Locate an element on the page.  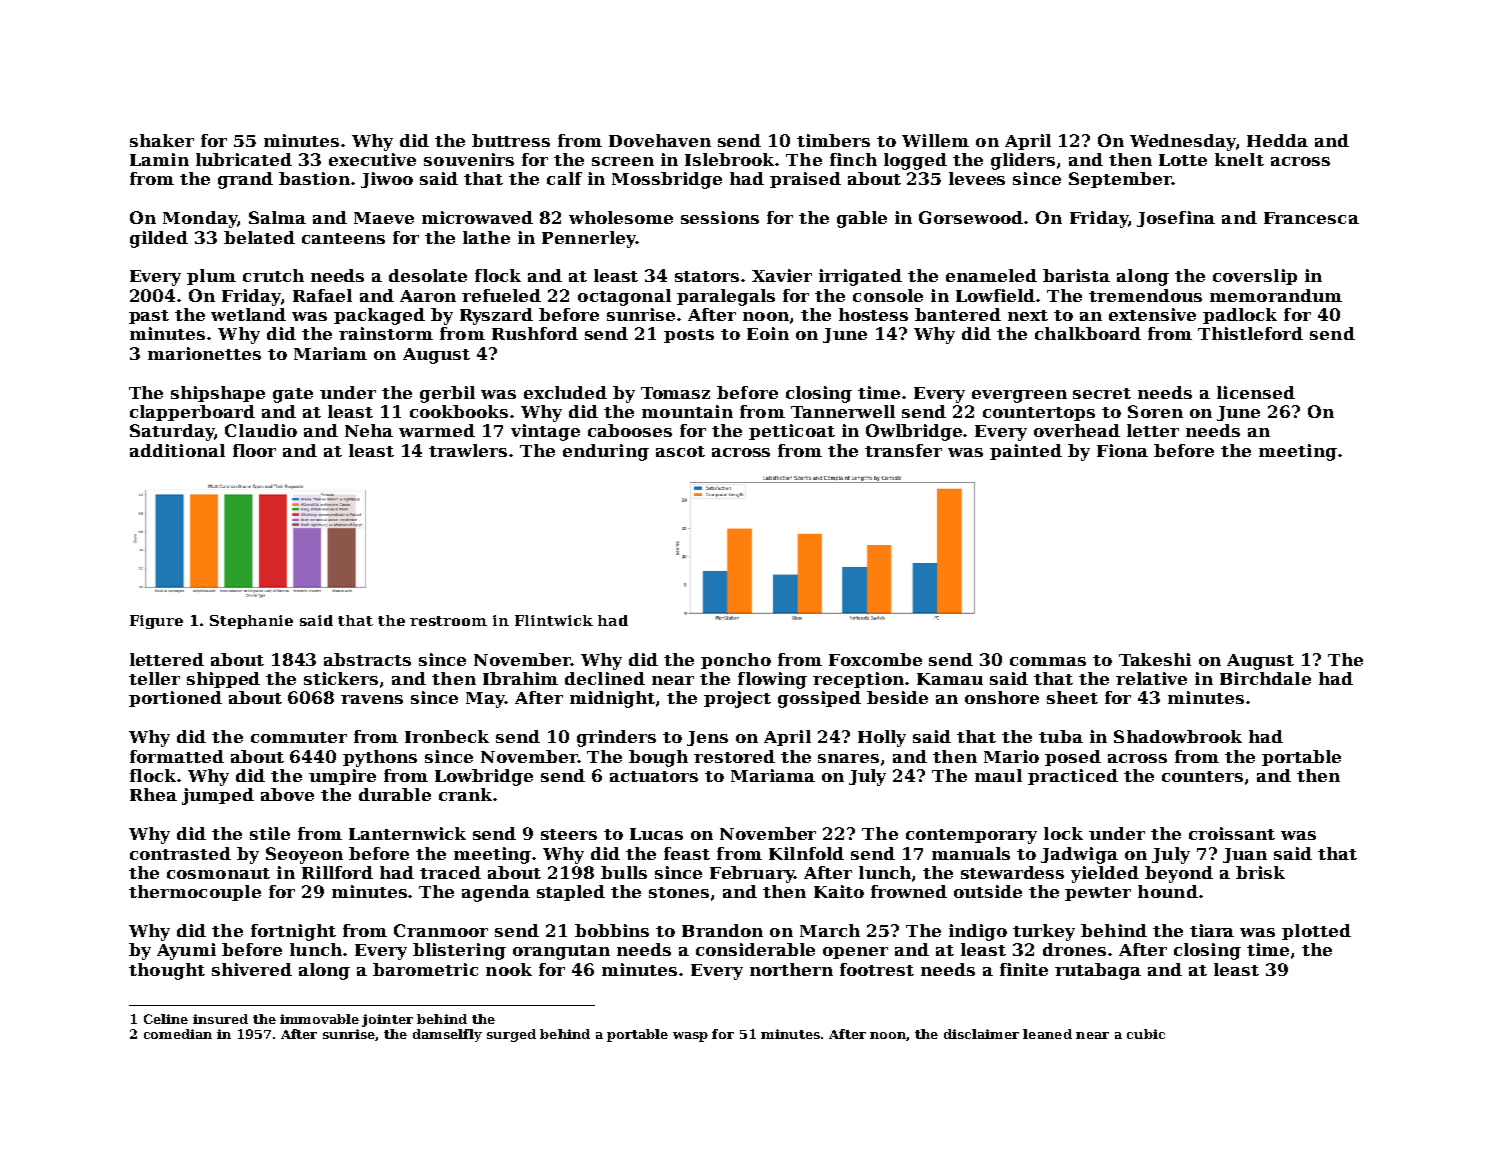
declined is located at coordinates (605, 678).
